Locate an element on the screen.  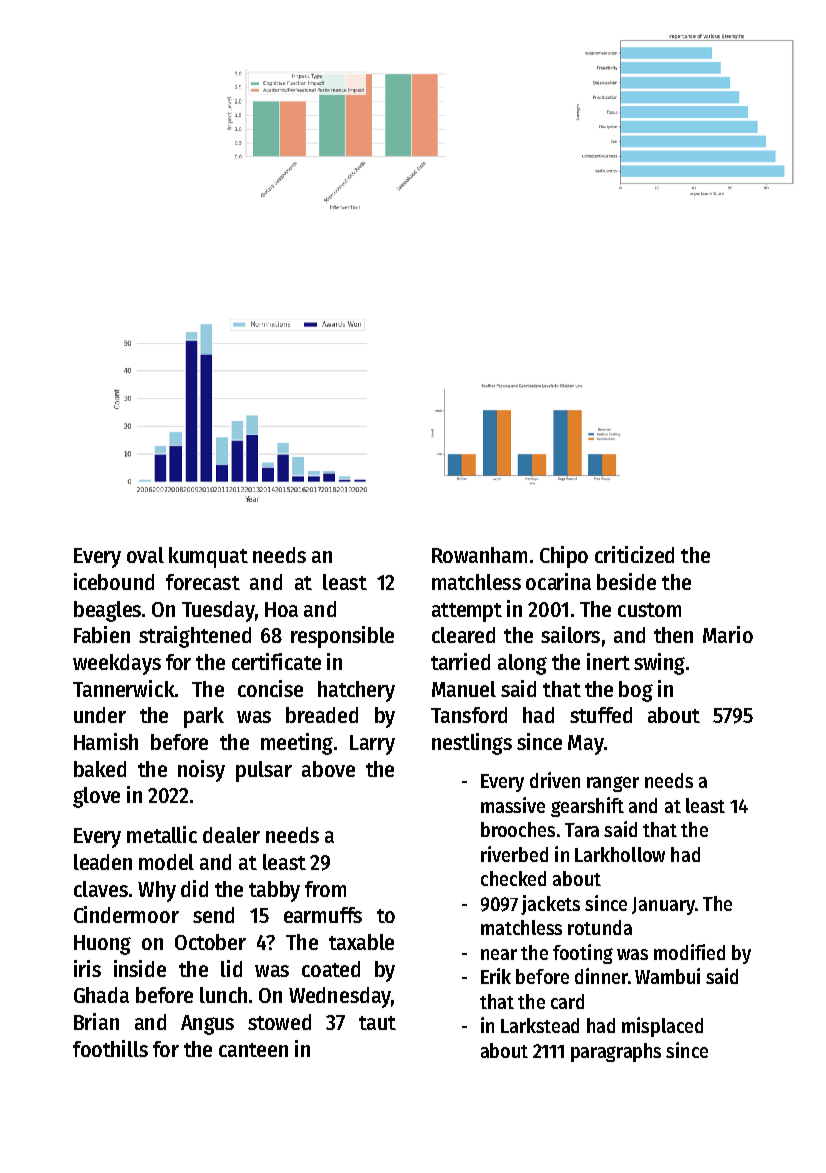
inert is located at coordinates (608, 661).
